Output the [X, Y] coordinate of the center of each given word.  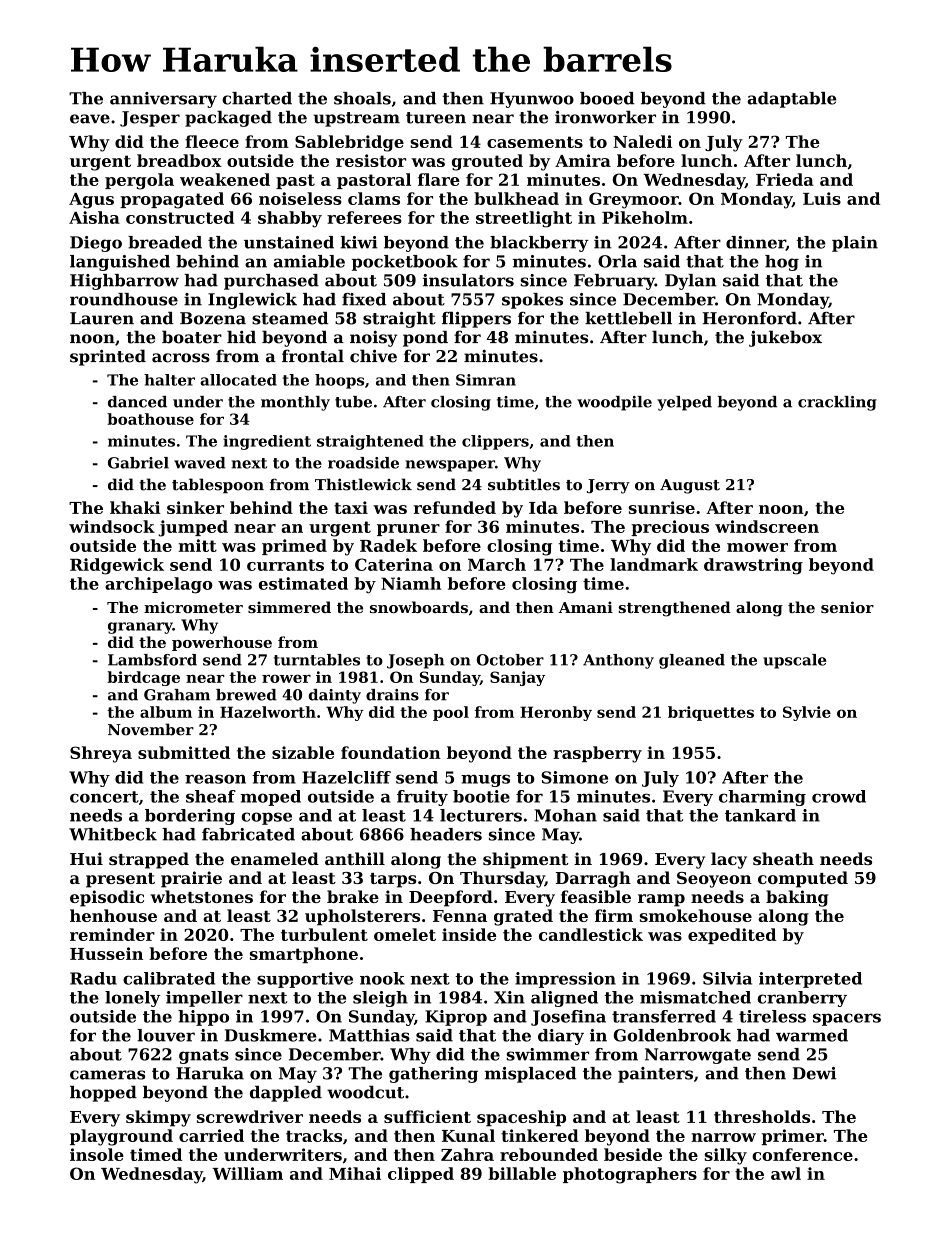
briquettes [711, 713]
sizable [303, 752]
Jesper [150, 119]
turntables [317, 660]
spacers [847, 1019]
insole [97, 1154]
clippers [495, 442]
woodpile [614, 403]
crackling [837, 403]
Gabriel [138, 463]
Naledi [642, 141]
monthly [295, 403]
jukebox [785, 338]
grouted [487, 162]
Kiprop [456, 1018]
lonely [133, 999]
